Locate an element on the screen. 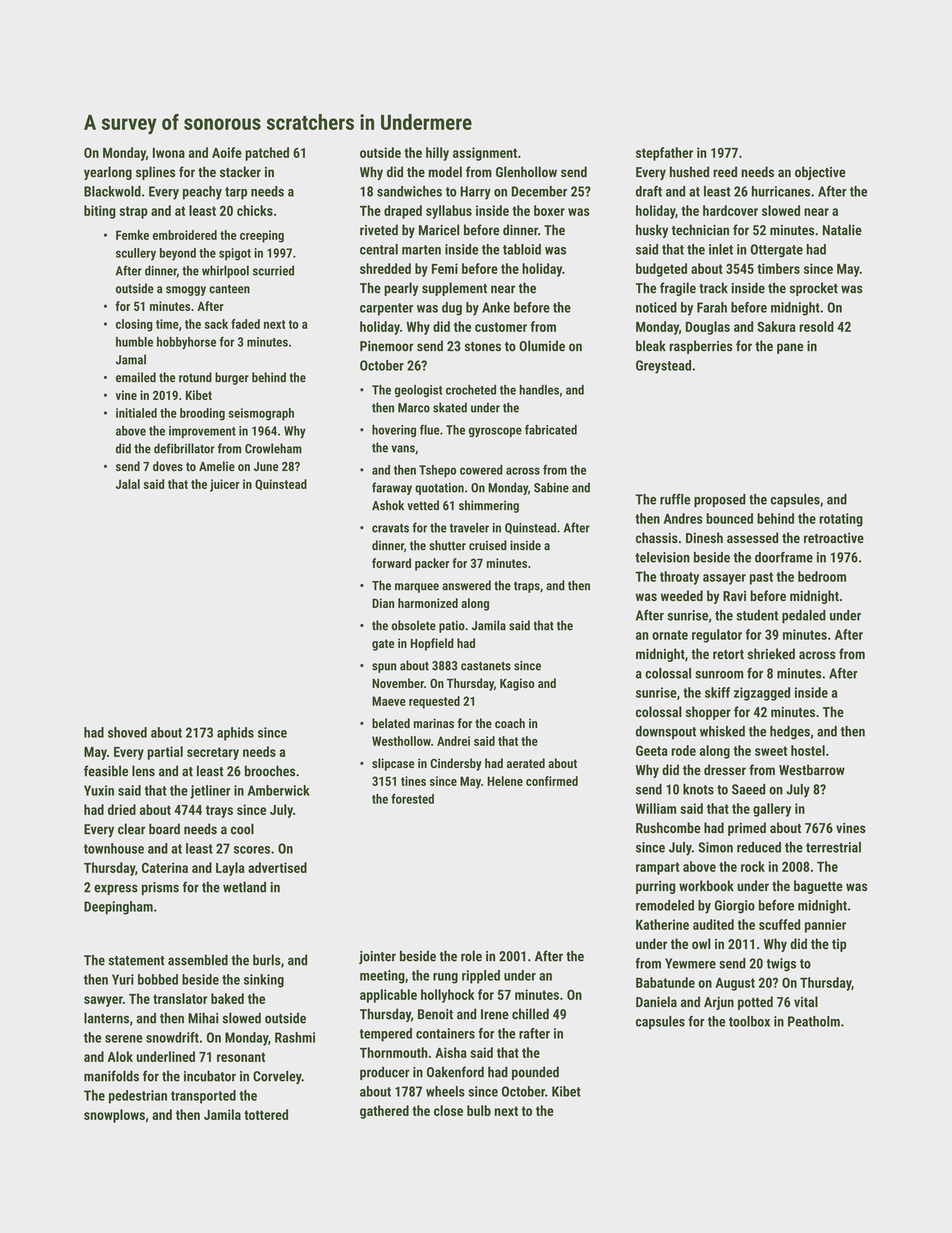 This screenshot has height=1233, width=952. stepfather is located at coordinates (664, 154).
